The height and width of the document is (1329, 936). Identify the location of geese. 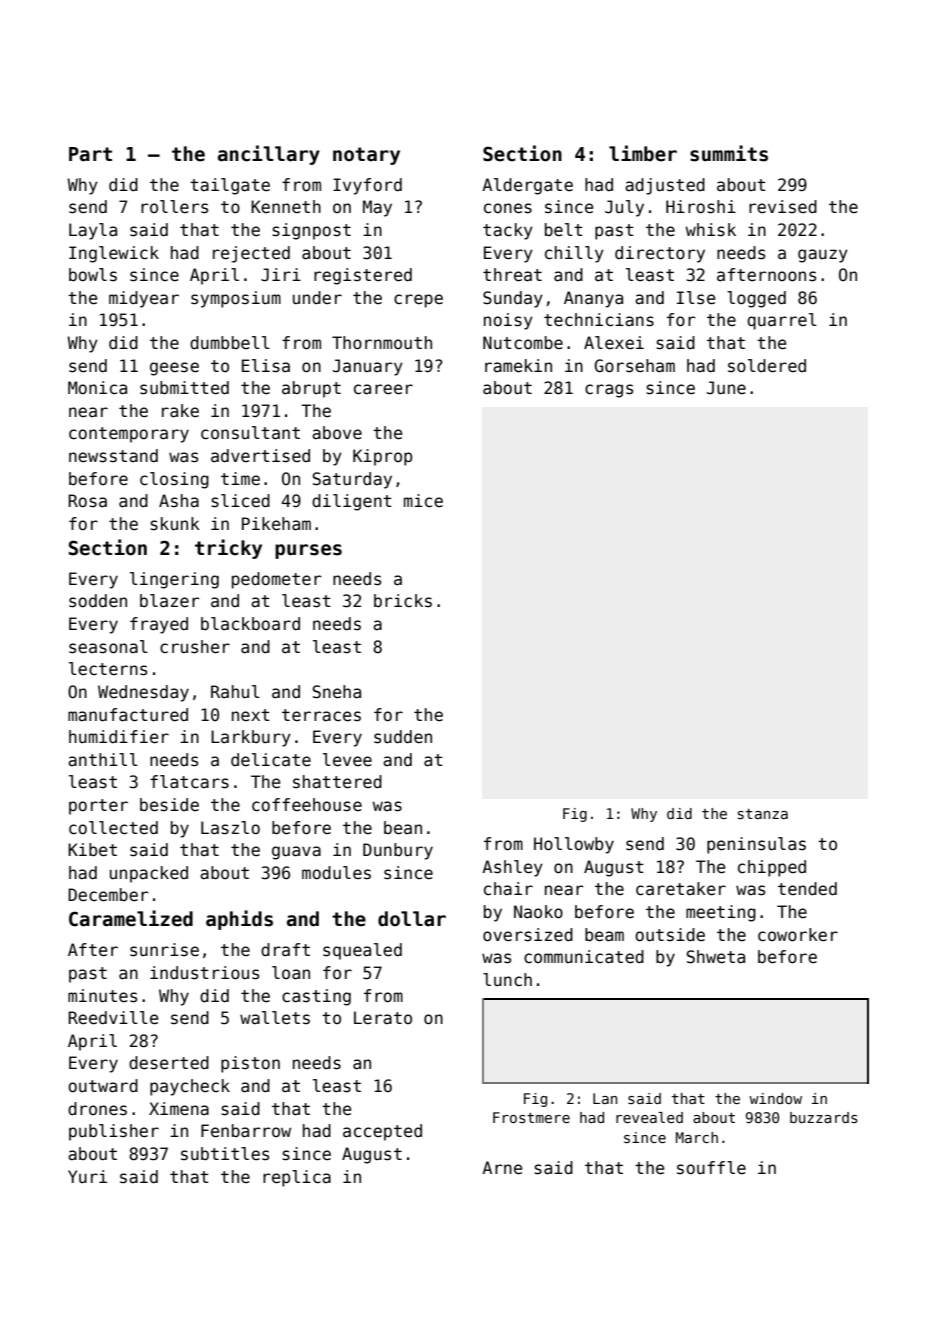
(174, 369).
